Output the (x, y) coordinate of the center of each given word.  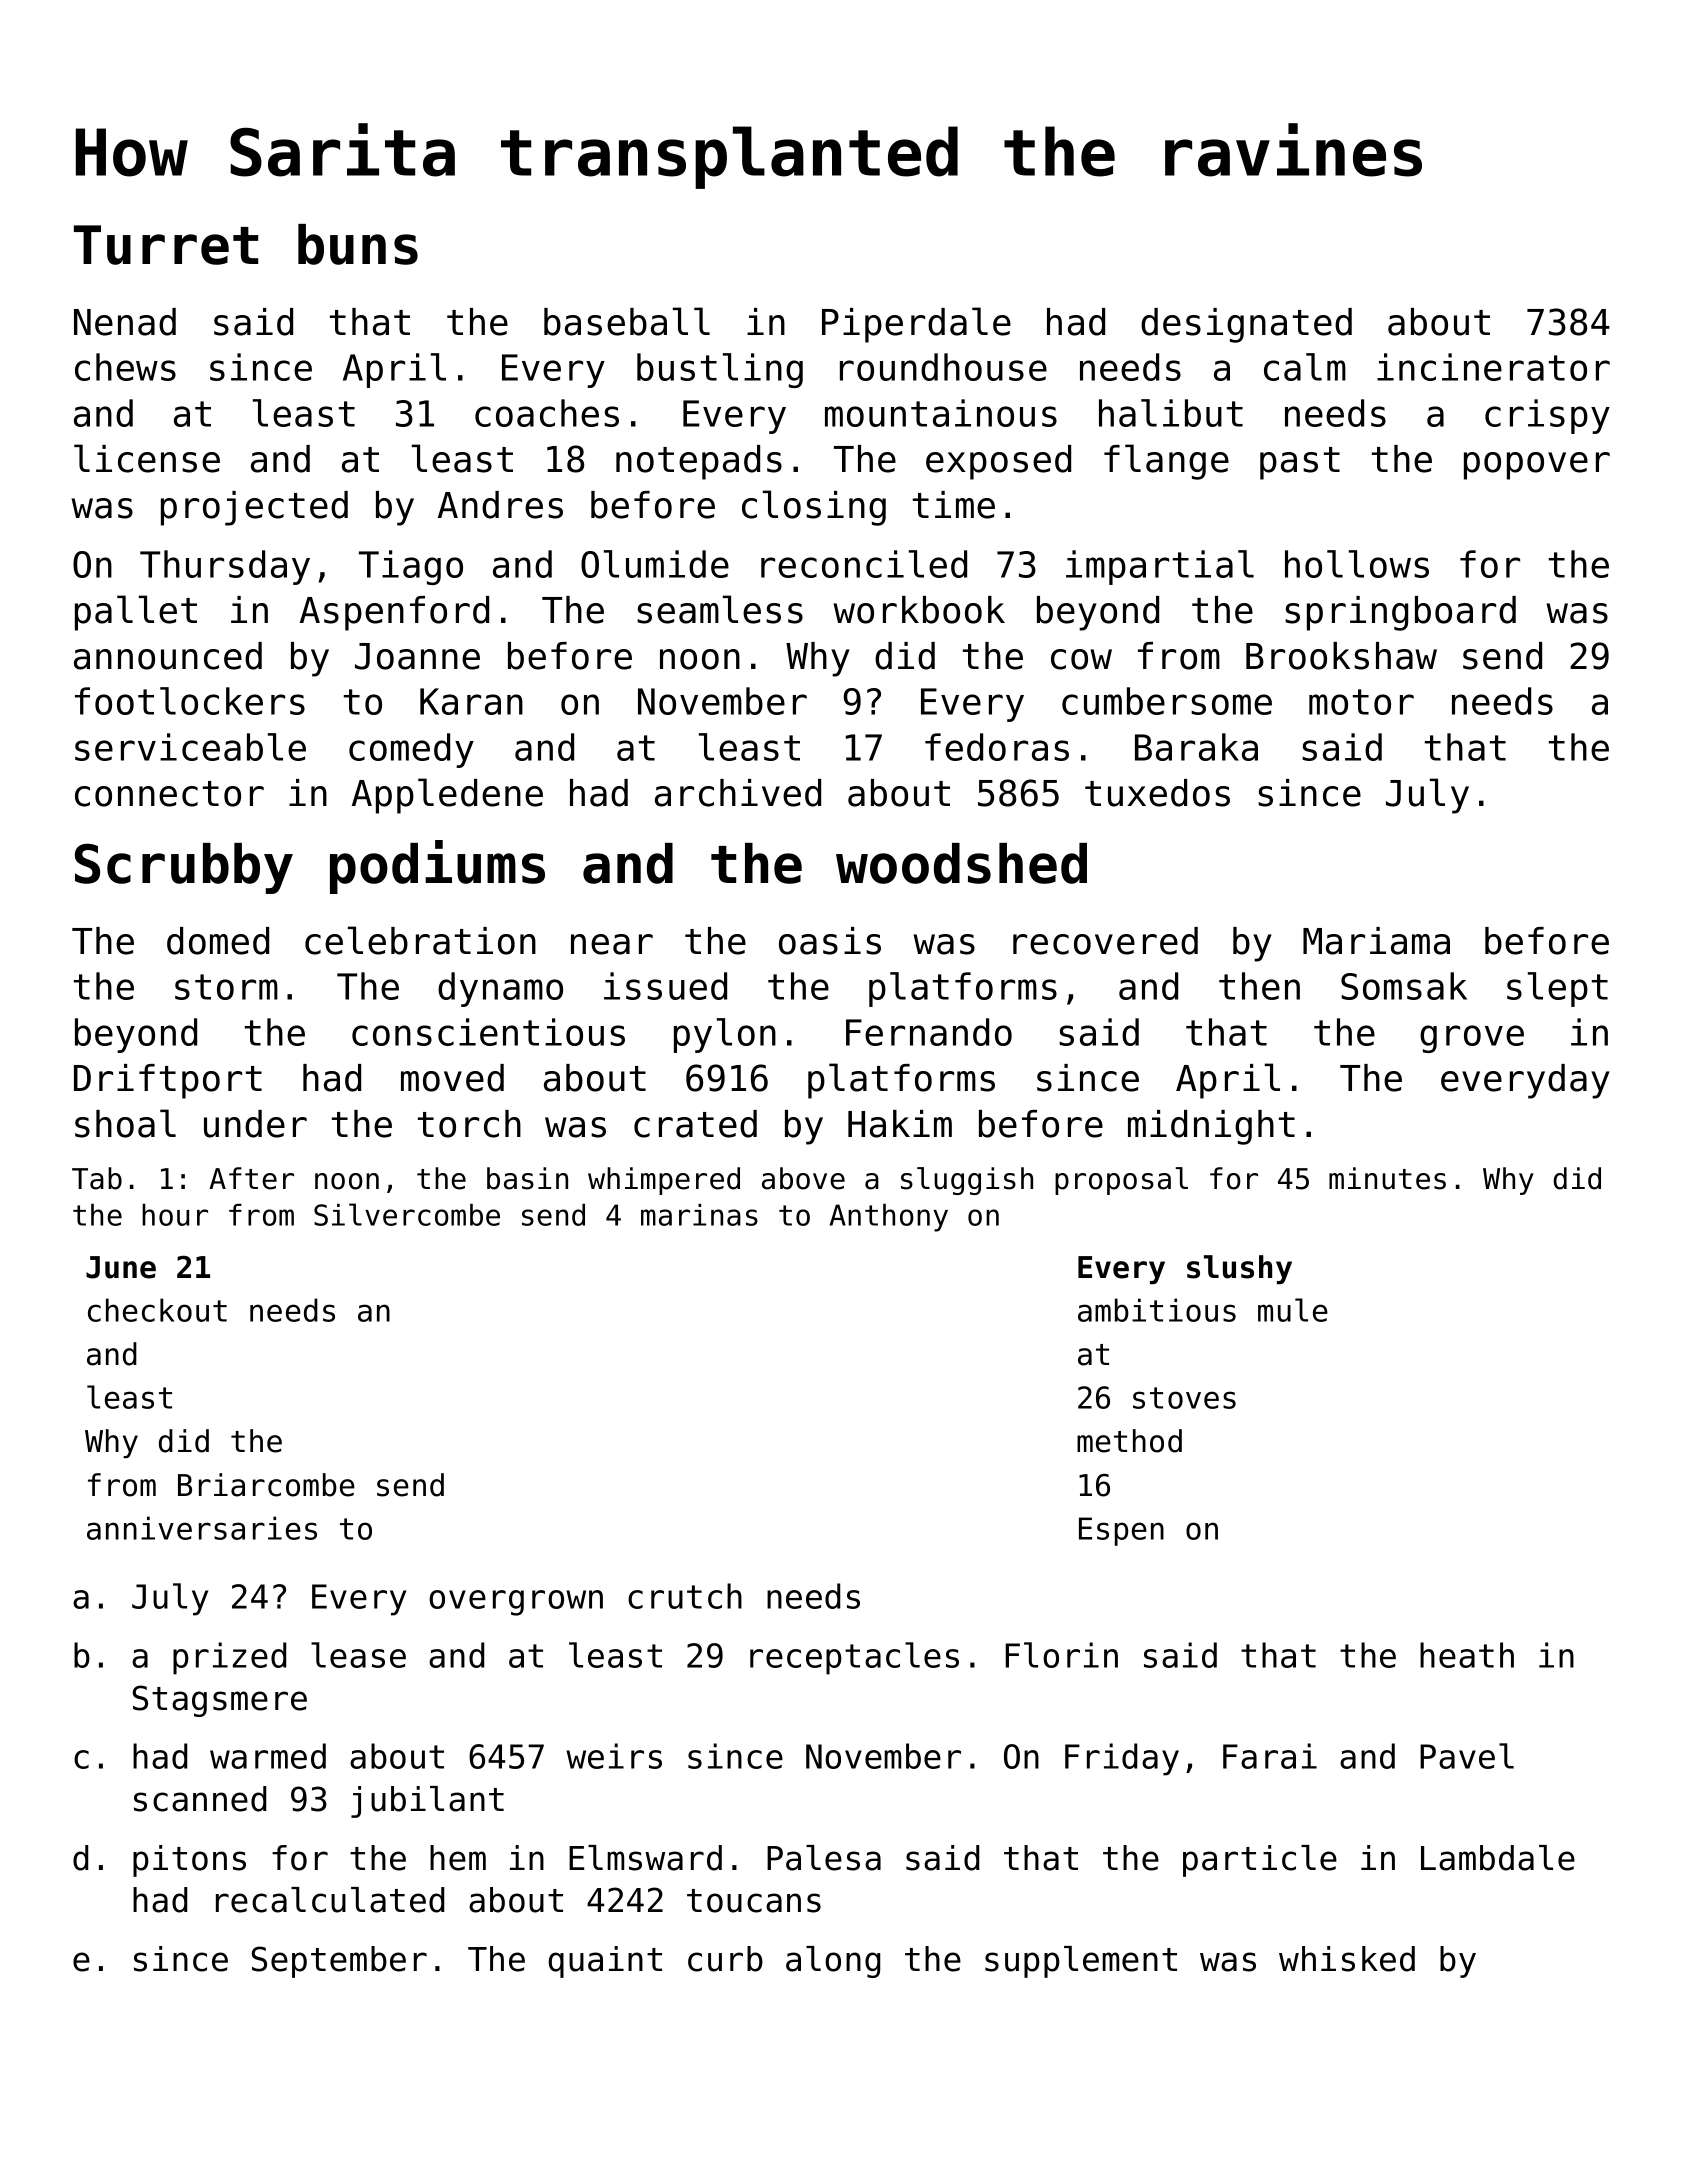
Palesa (824, 1858)
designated (1246, 325)
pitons (189, 1861)
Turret (166, 245)
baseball (627, 321)
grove (1472, 1039)
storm (226, 987)
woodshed (961, 863)
